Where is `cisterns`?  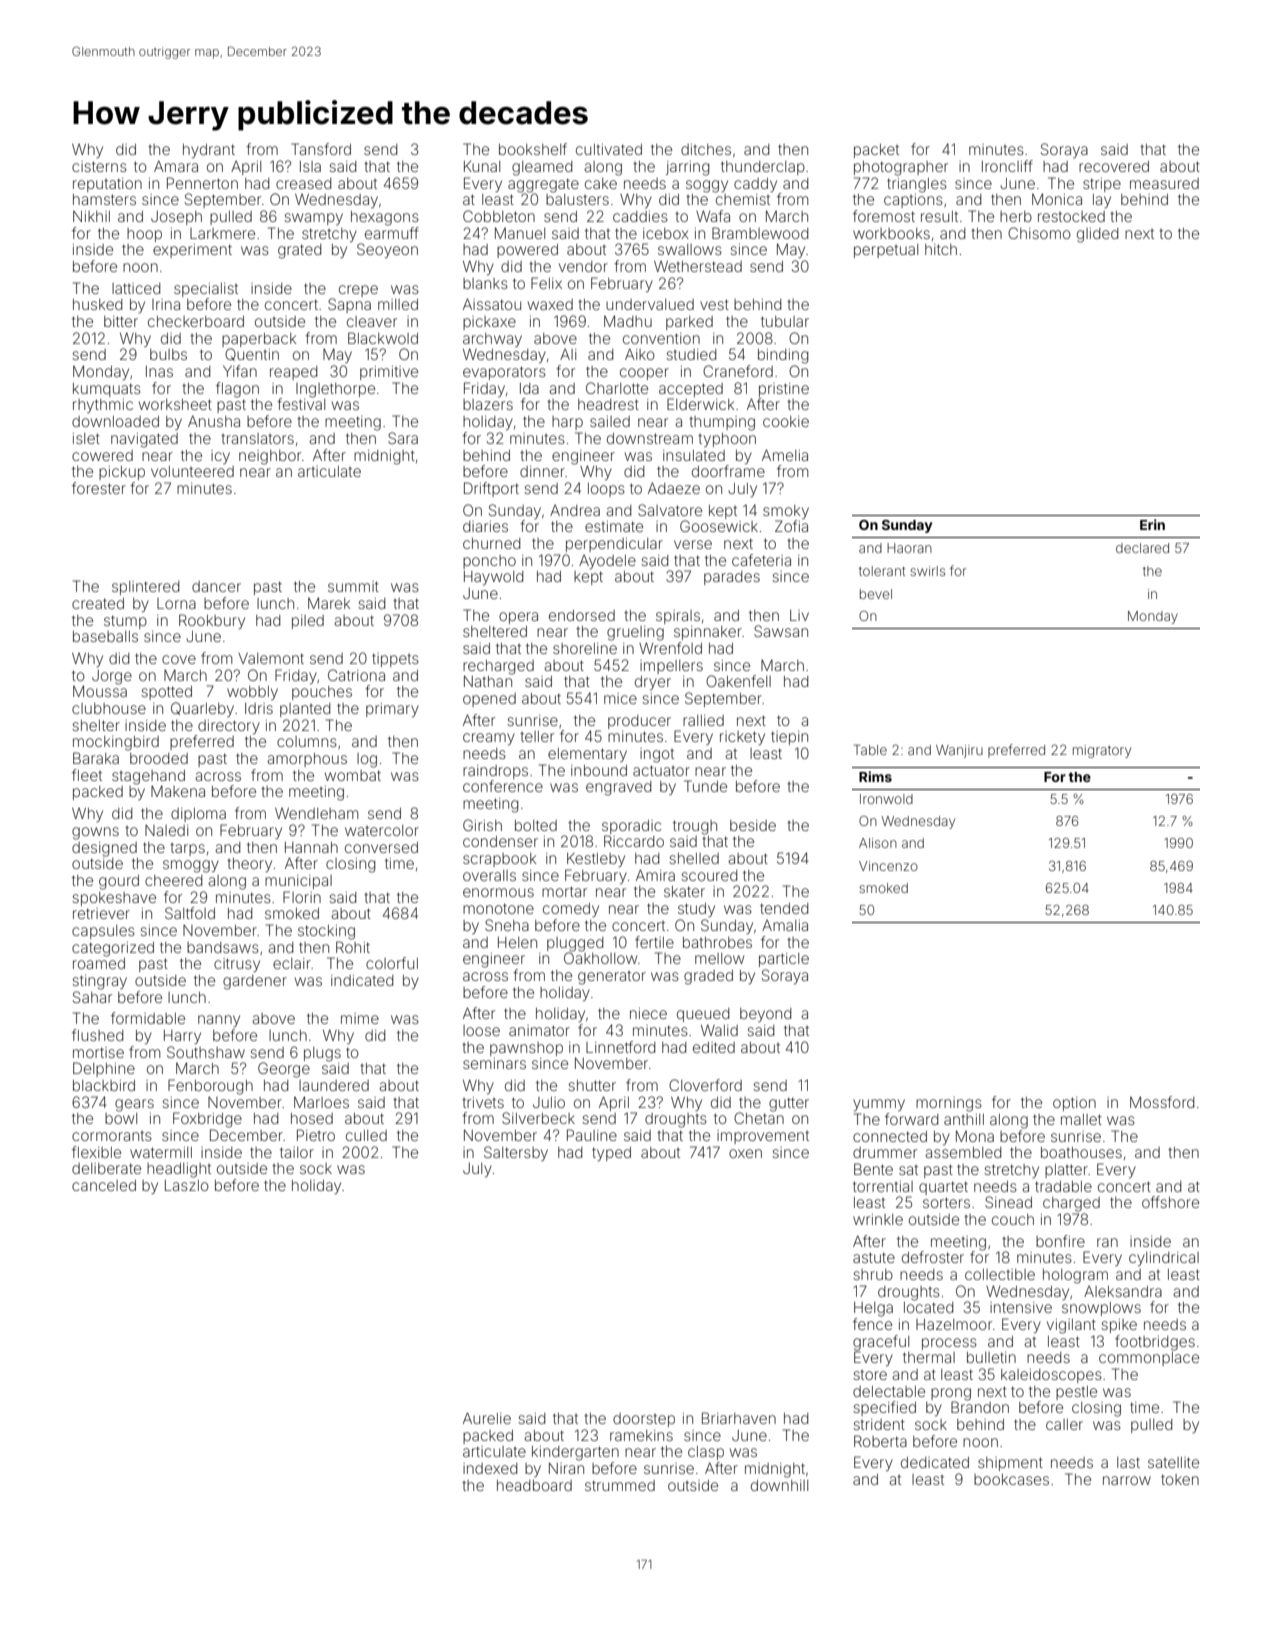
cisterns is located at coordinates (99, 166).
